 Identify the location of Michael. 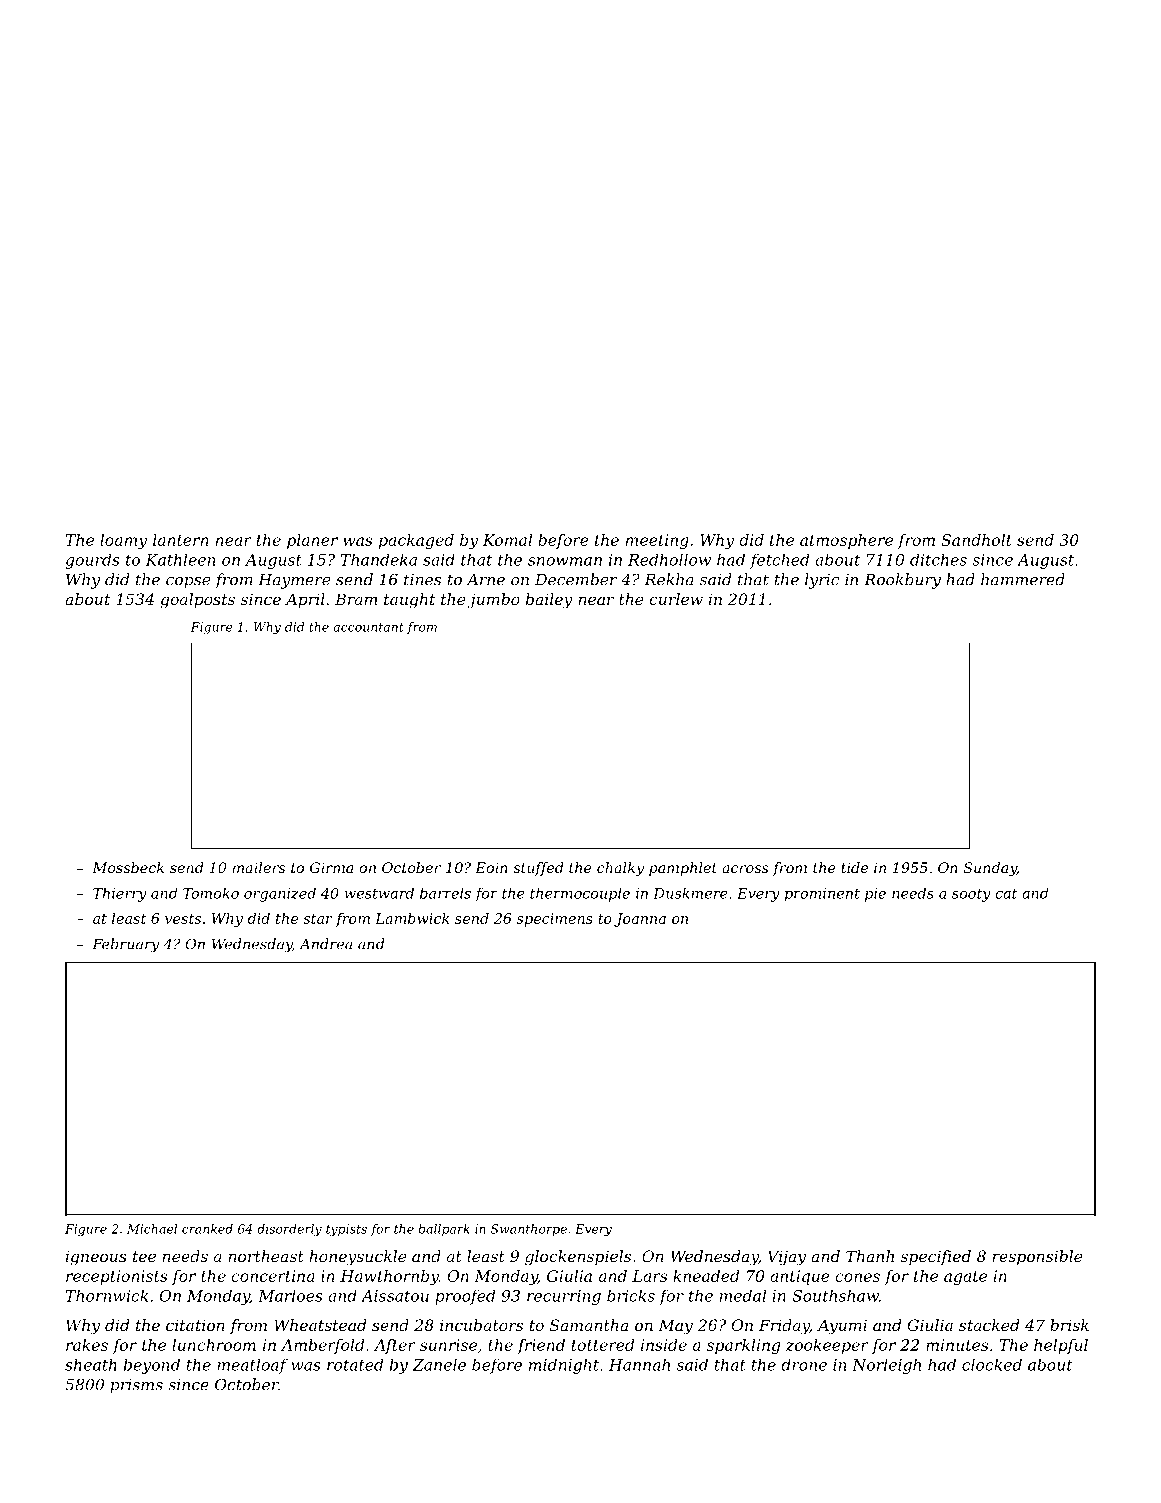
(152, 1229).
